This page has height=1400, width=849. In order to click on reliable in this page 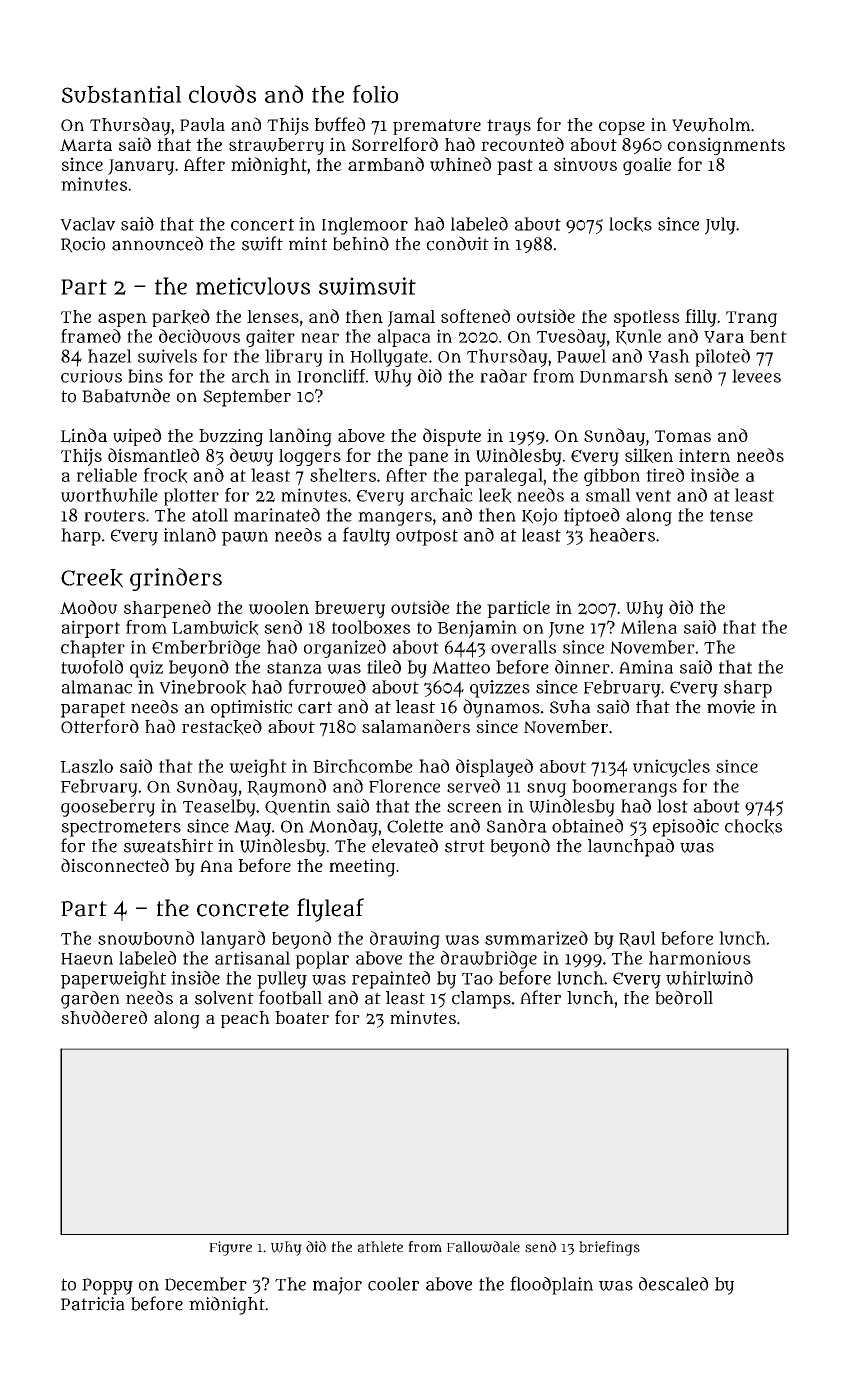, I will do `click(106, 475)`.
